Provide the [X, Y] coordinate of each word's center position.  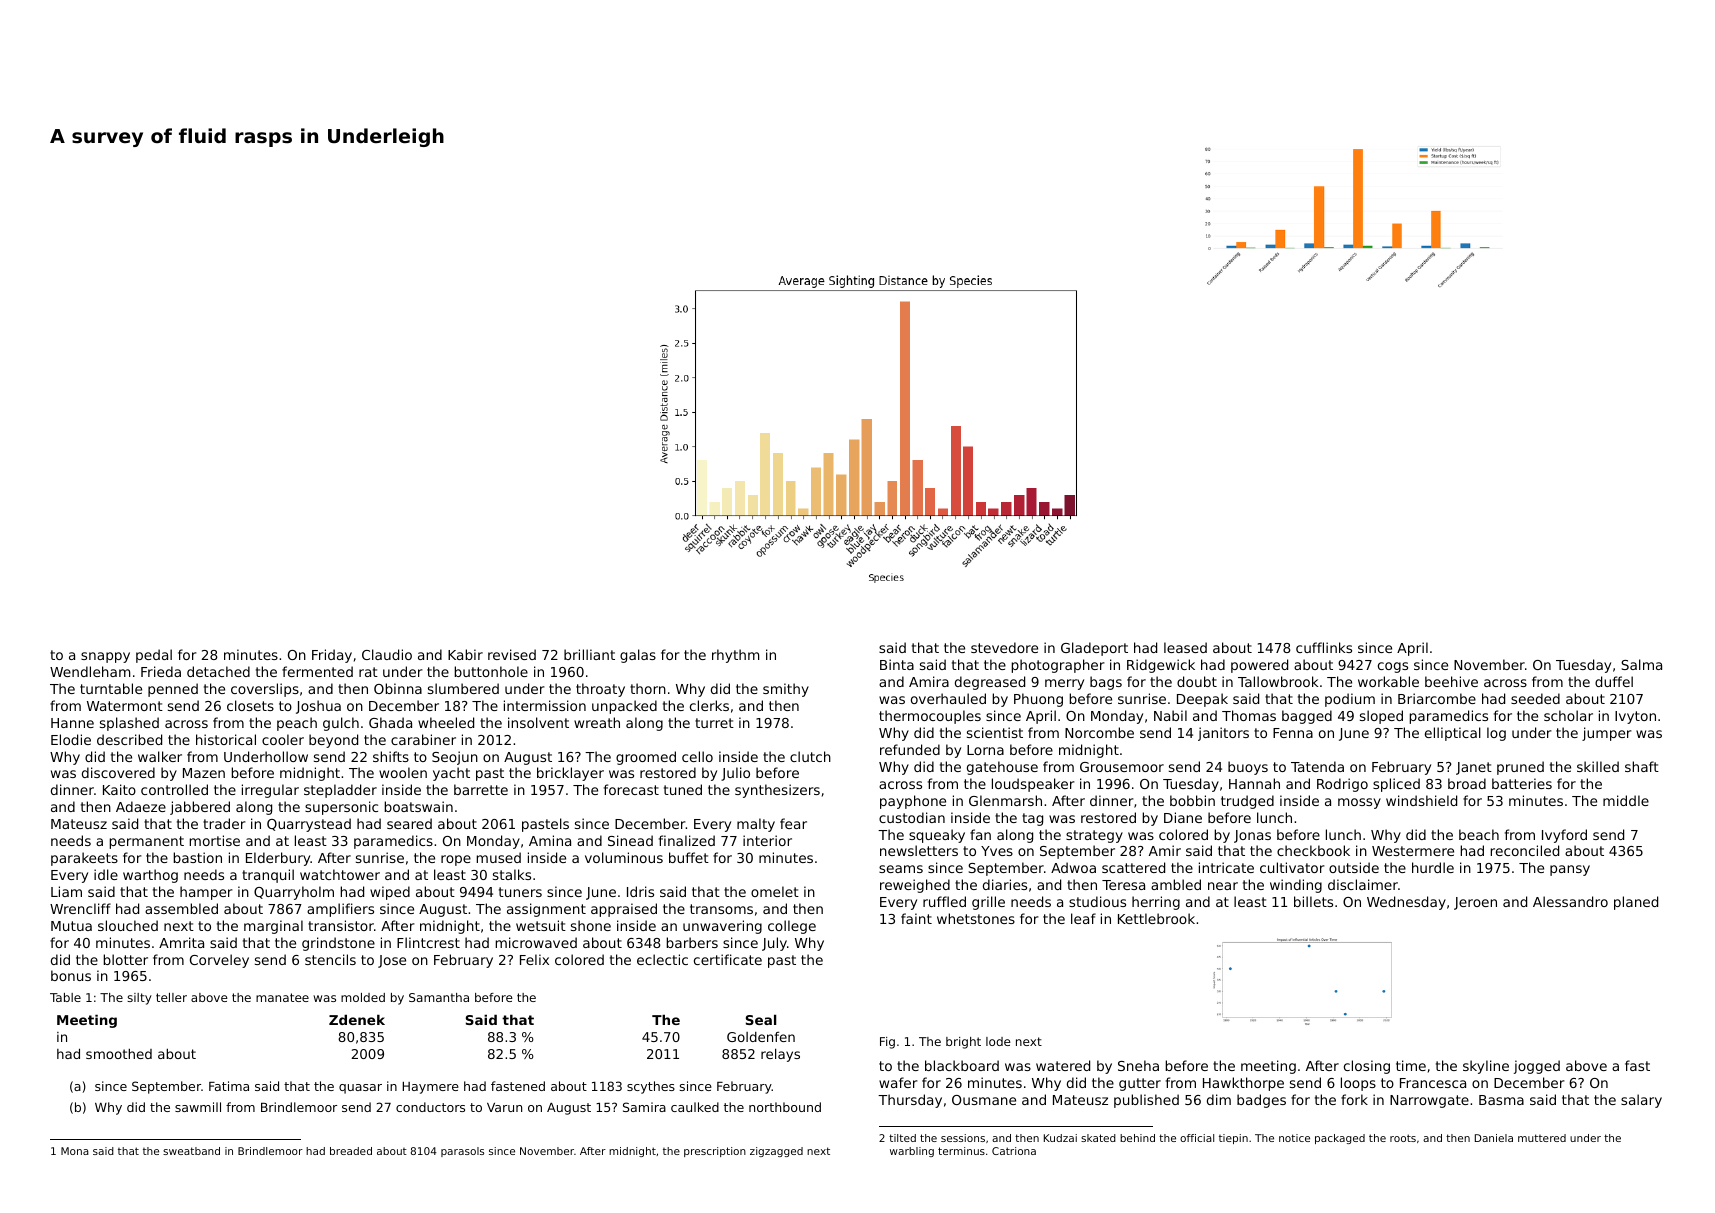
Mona [75, 1151]
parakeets [84, 859]
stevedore [1004, 647]
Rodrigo [1342, 785]
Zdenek [357, 1019]
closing [1367, 1067]
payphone [913, 802]
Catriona [1014, 1151]
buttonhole [491, 671]
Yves [997, 851]
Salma [1641, 664]
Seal [761, 1019]
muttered [1542, 1138]
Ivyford [1564, 836]
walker [160, 756]
